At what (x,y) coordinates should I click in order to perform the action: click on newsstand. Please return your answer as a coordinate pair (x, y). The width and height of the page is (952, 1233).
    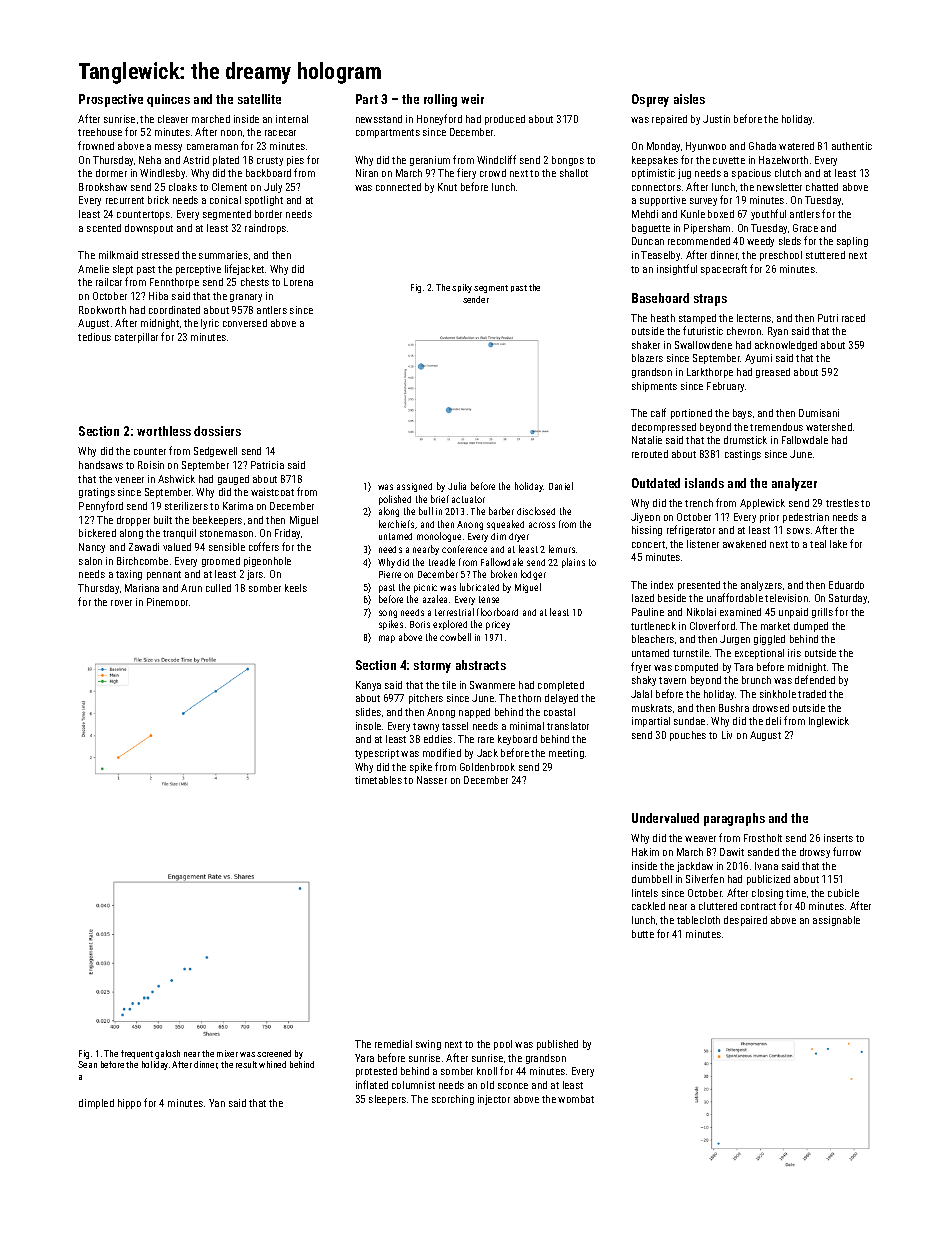
    Looking at the image, I should click on (379, 119).
